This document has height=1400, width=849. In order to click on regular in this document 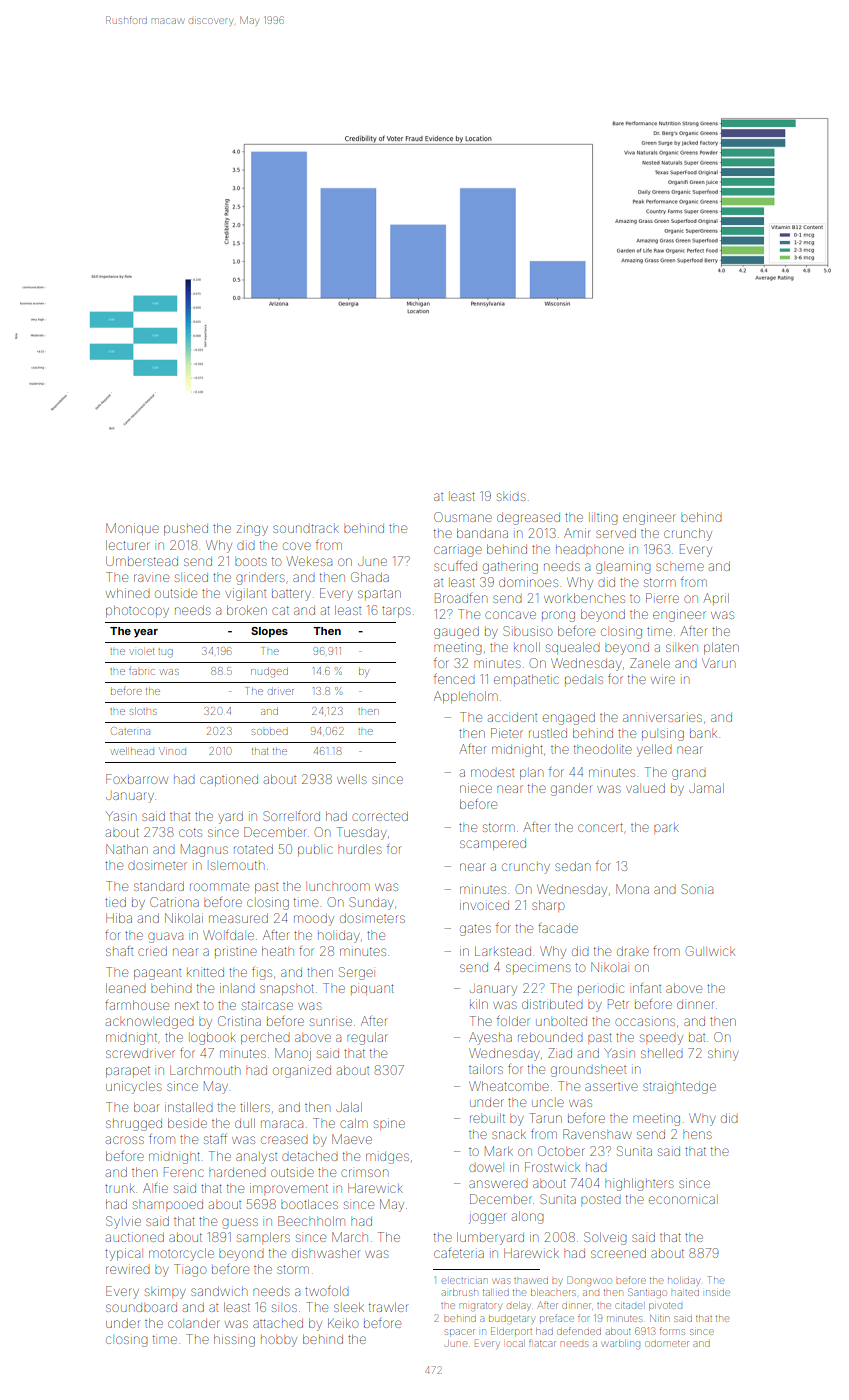, I will do `click(367, 1038)`.
